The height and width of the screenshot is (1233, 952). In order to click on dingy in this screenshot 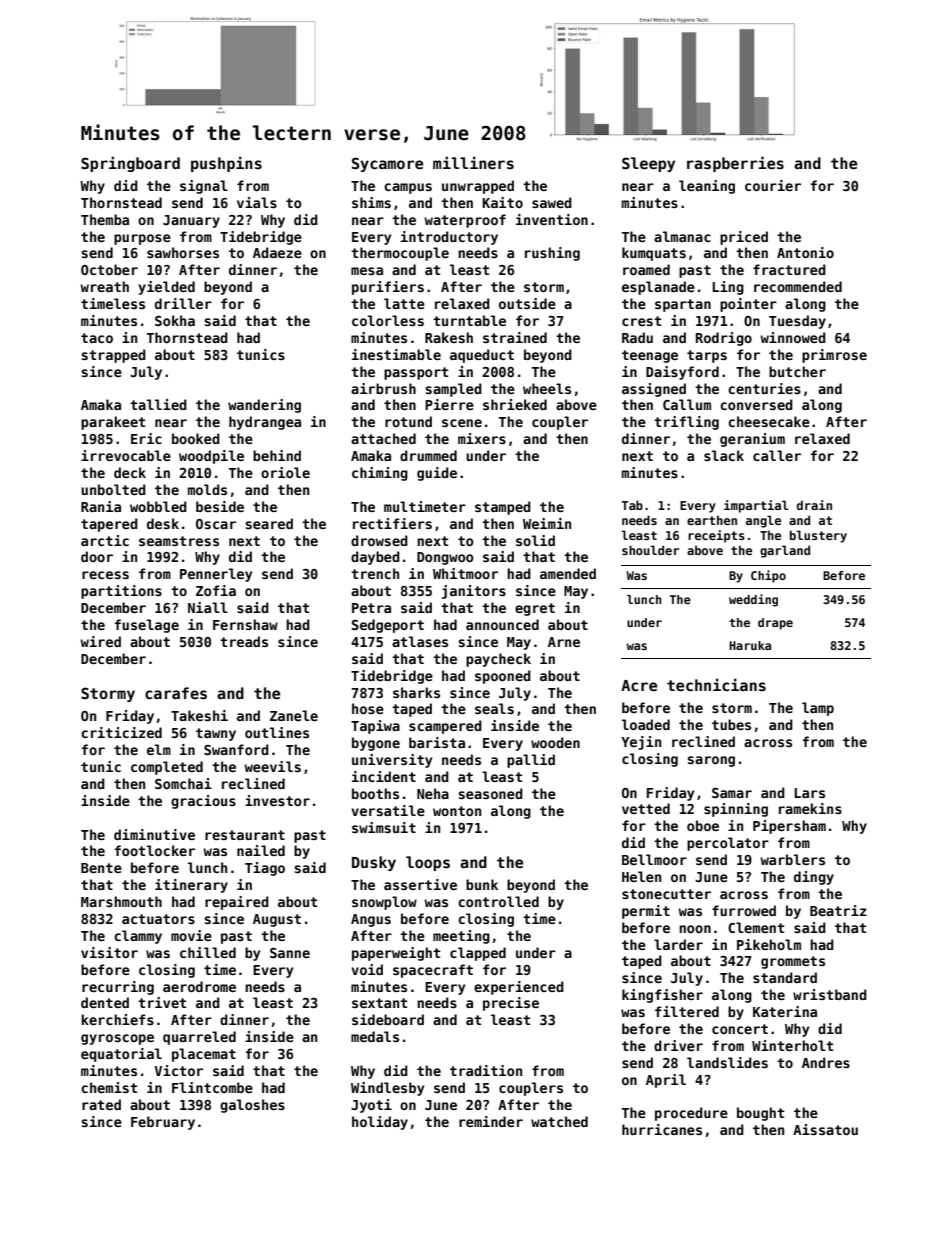, I will do `click(814, 878)`.
